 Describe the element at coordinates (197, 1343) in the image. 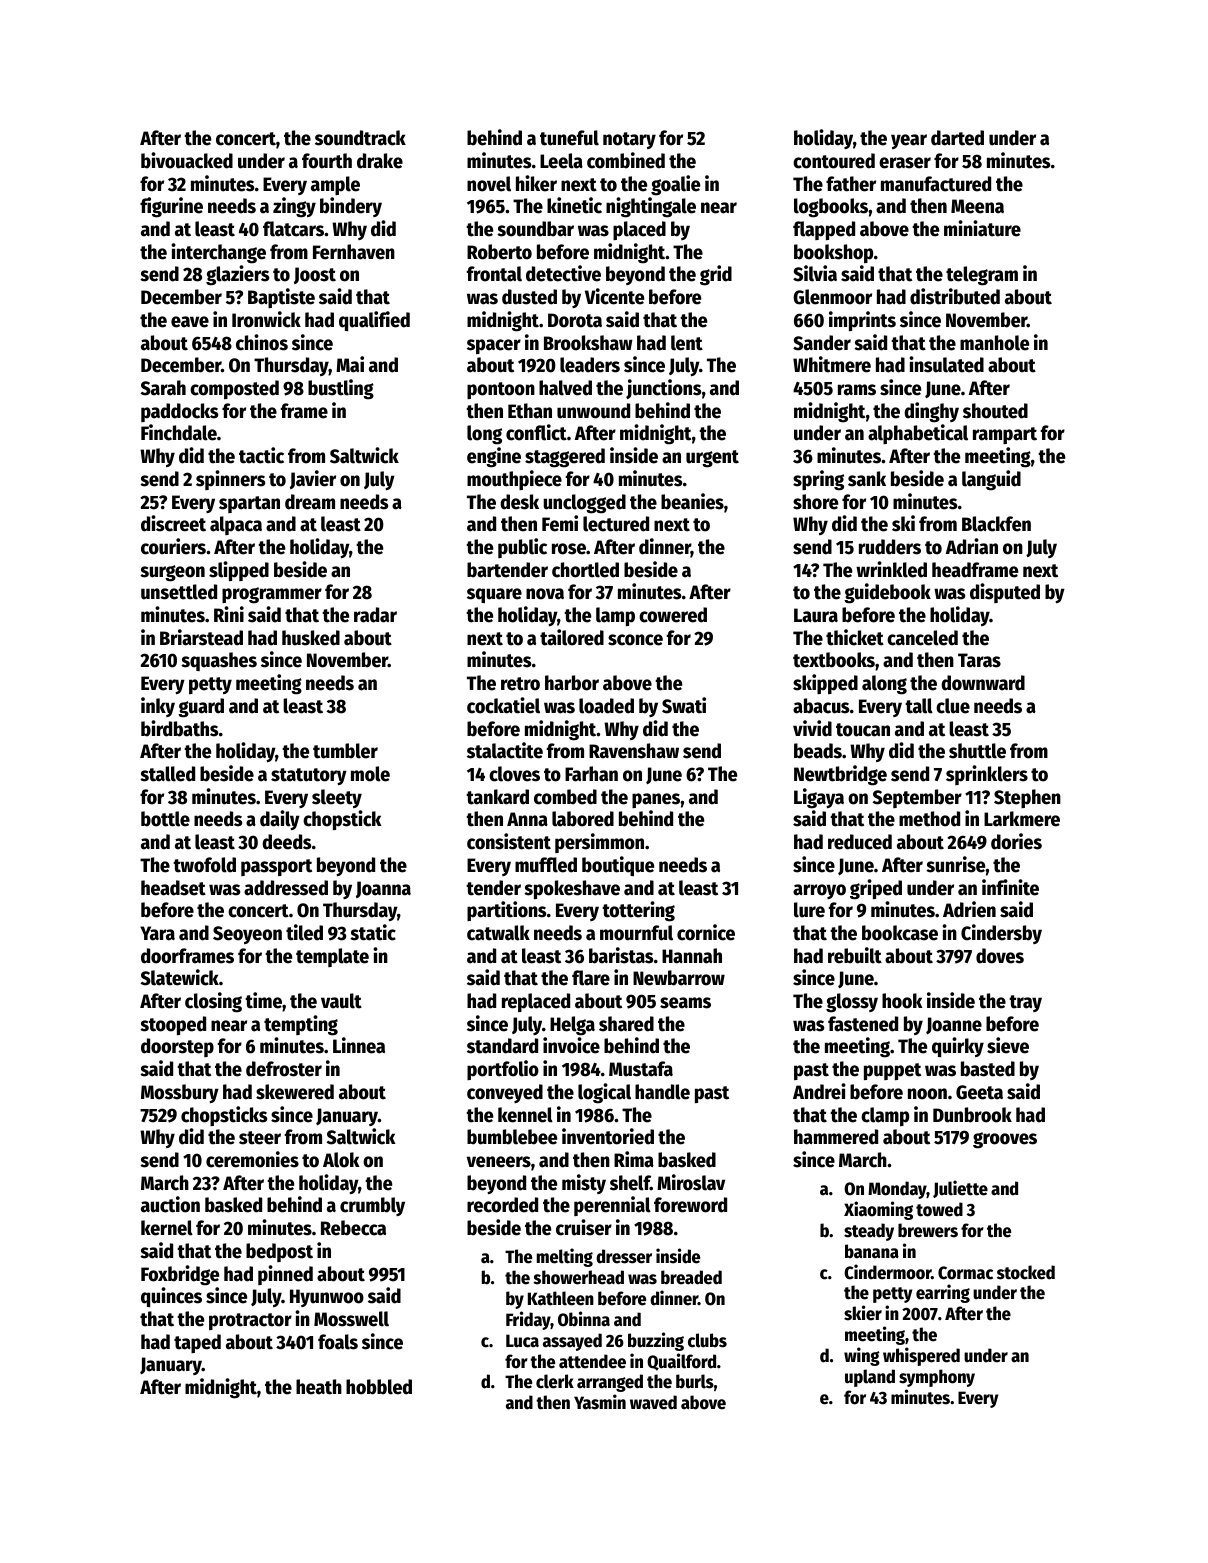

I see `taped` at that location.
